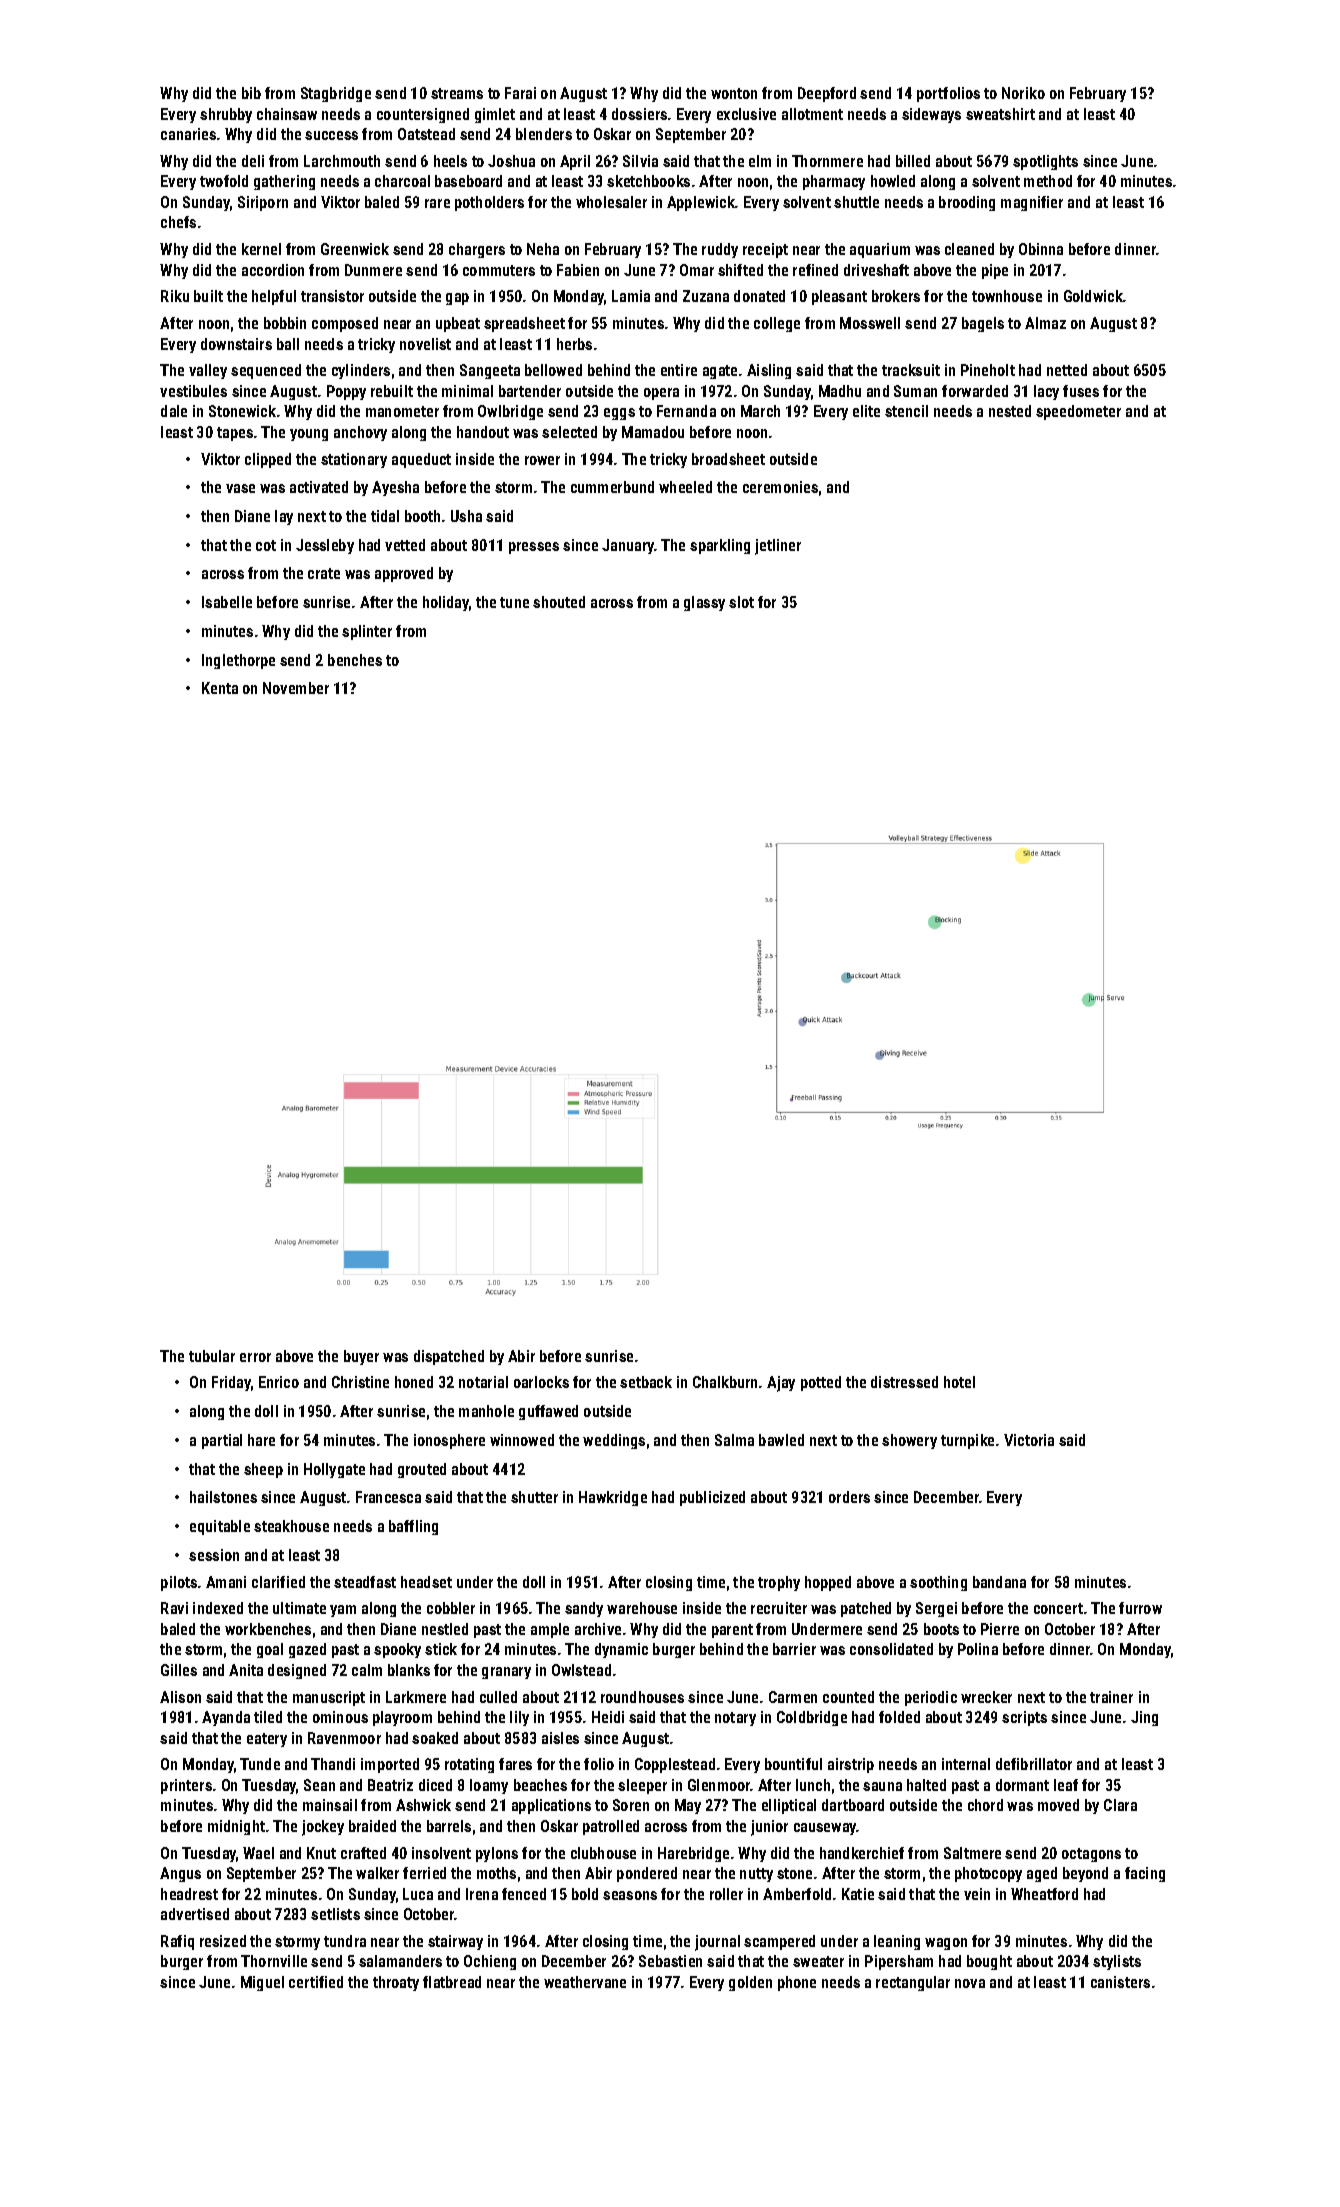 This screenshot has height=2207, width=1340. I want to click on jetliner, so click(778, 547).
